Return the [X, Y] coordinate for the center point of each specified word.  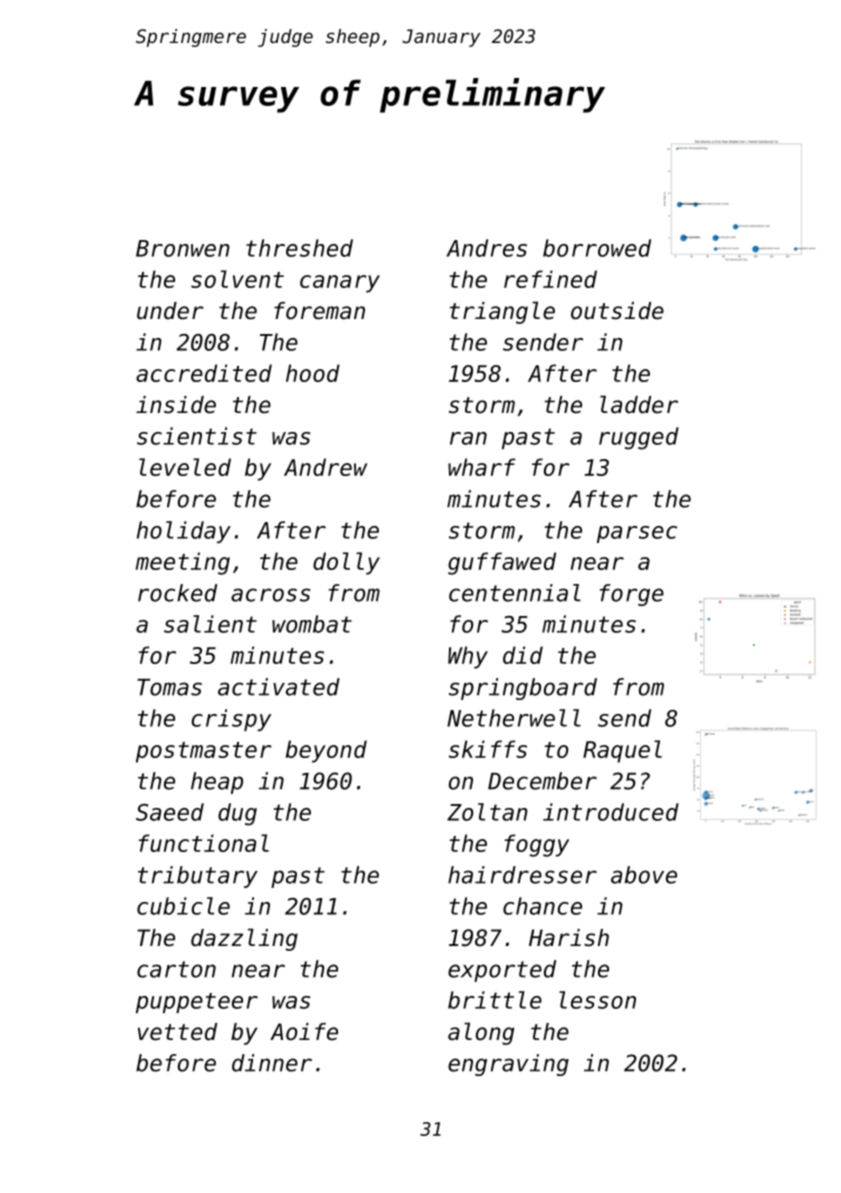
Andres [486, 248]
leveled [185, 467]
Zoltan [487, 812]
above [644, 875]
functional [204, 843]
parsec [637, 534]
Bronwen [183, 248]
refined [550, 279]
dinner [272, 1063]
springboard [523, 689]
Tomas [169, 687]
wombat [312, 624]
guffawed [502, 563]
